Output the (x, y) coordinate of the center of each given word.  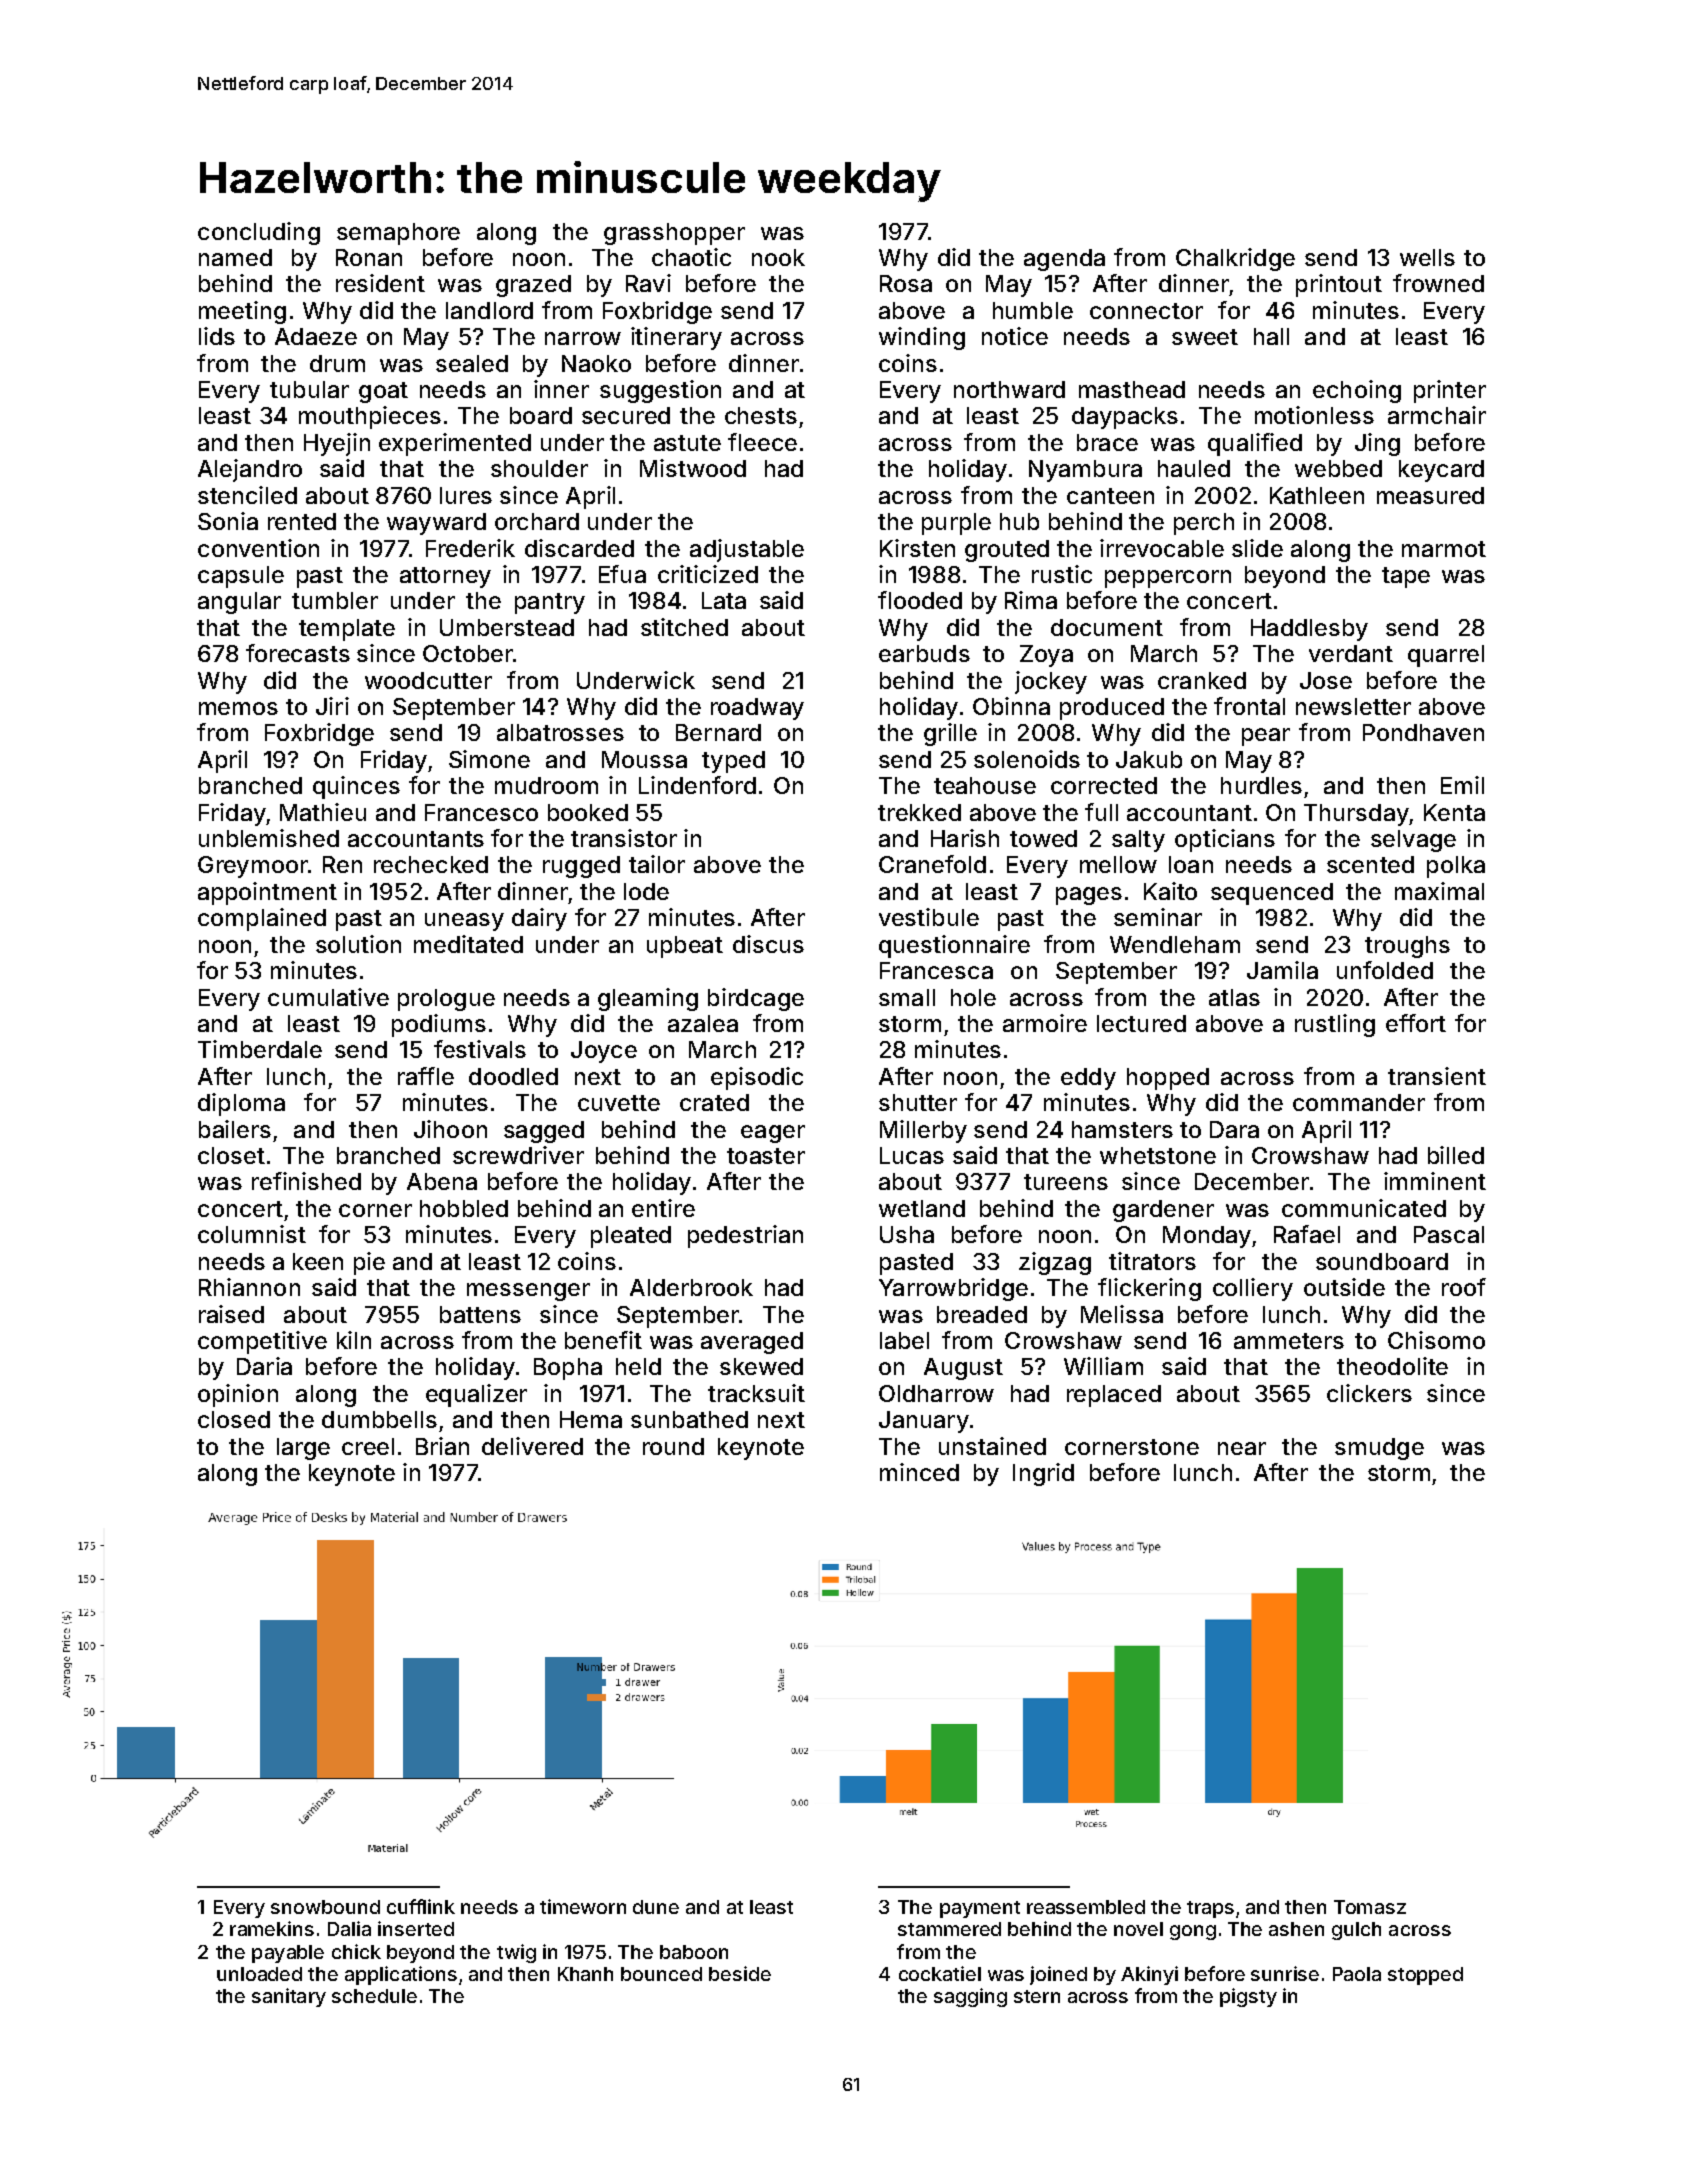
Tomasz (1370, 1907)
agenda (1064, 260)
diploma (241, 1104)
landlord (489, 310)
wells (1427, 257)
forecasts (298, 653)
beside (740, 1973)
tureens (1066, 1182)
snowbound (325, 1907)
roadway (757, 709)
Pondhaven (1423, 732)
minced (919, 1472)
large (303, 1449)
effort (1416, 1023)
